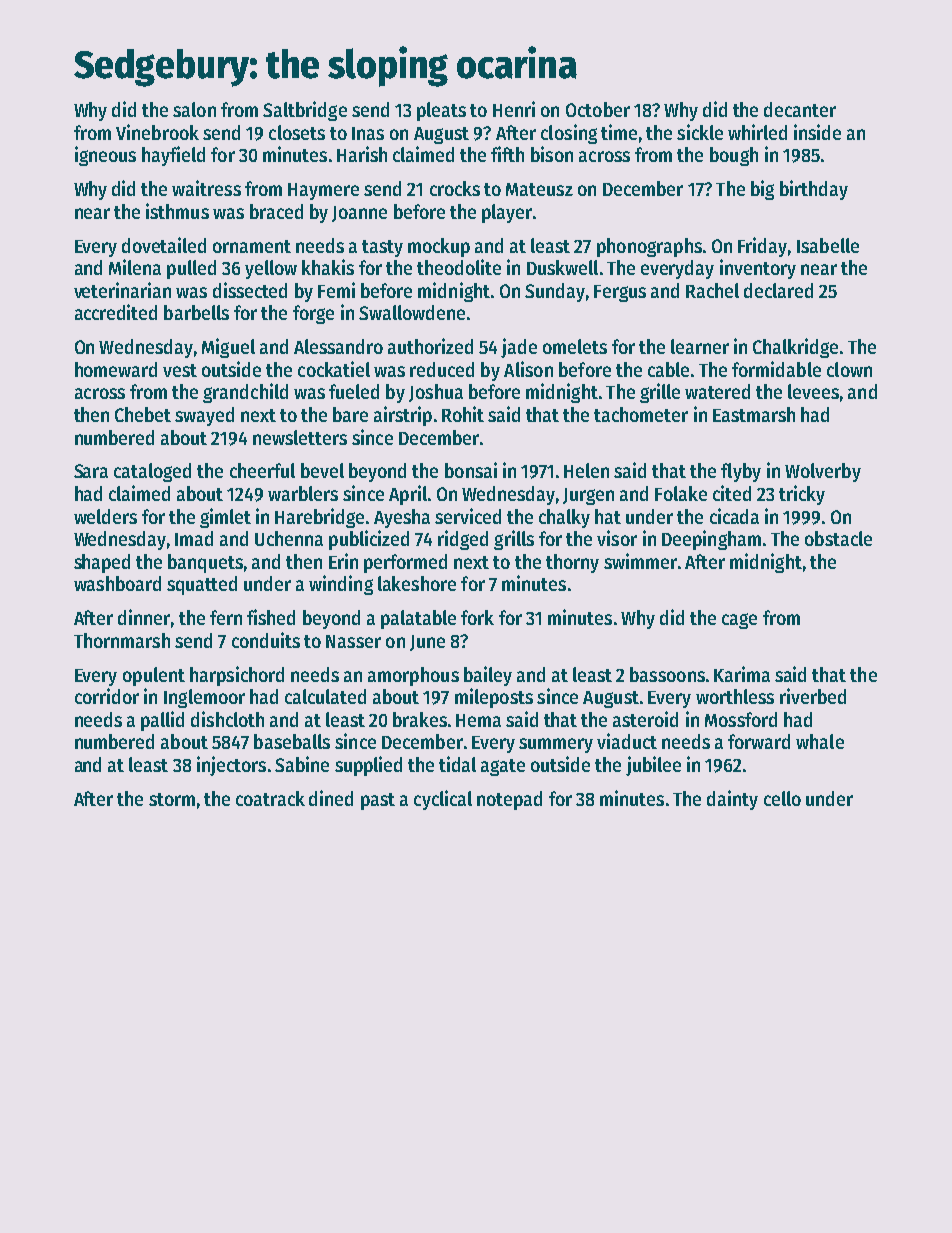  What do you see at coordinates (732, 493) in the screenshot?
I see `cited` at bounding box center [732, 493].
